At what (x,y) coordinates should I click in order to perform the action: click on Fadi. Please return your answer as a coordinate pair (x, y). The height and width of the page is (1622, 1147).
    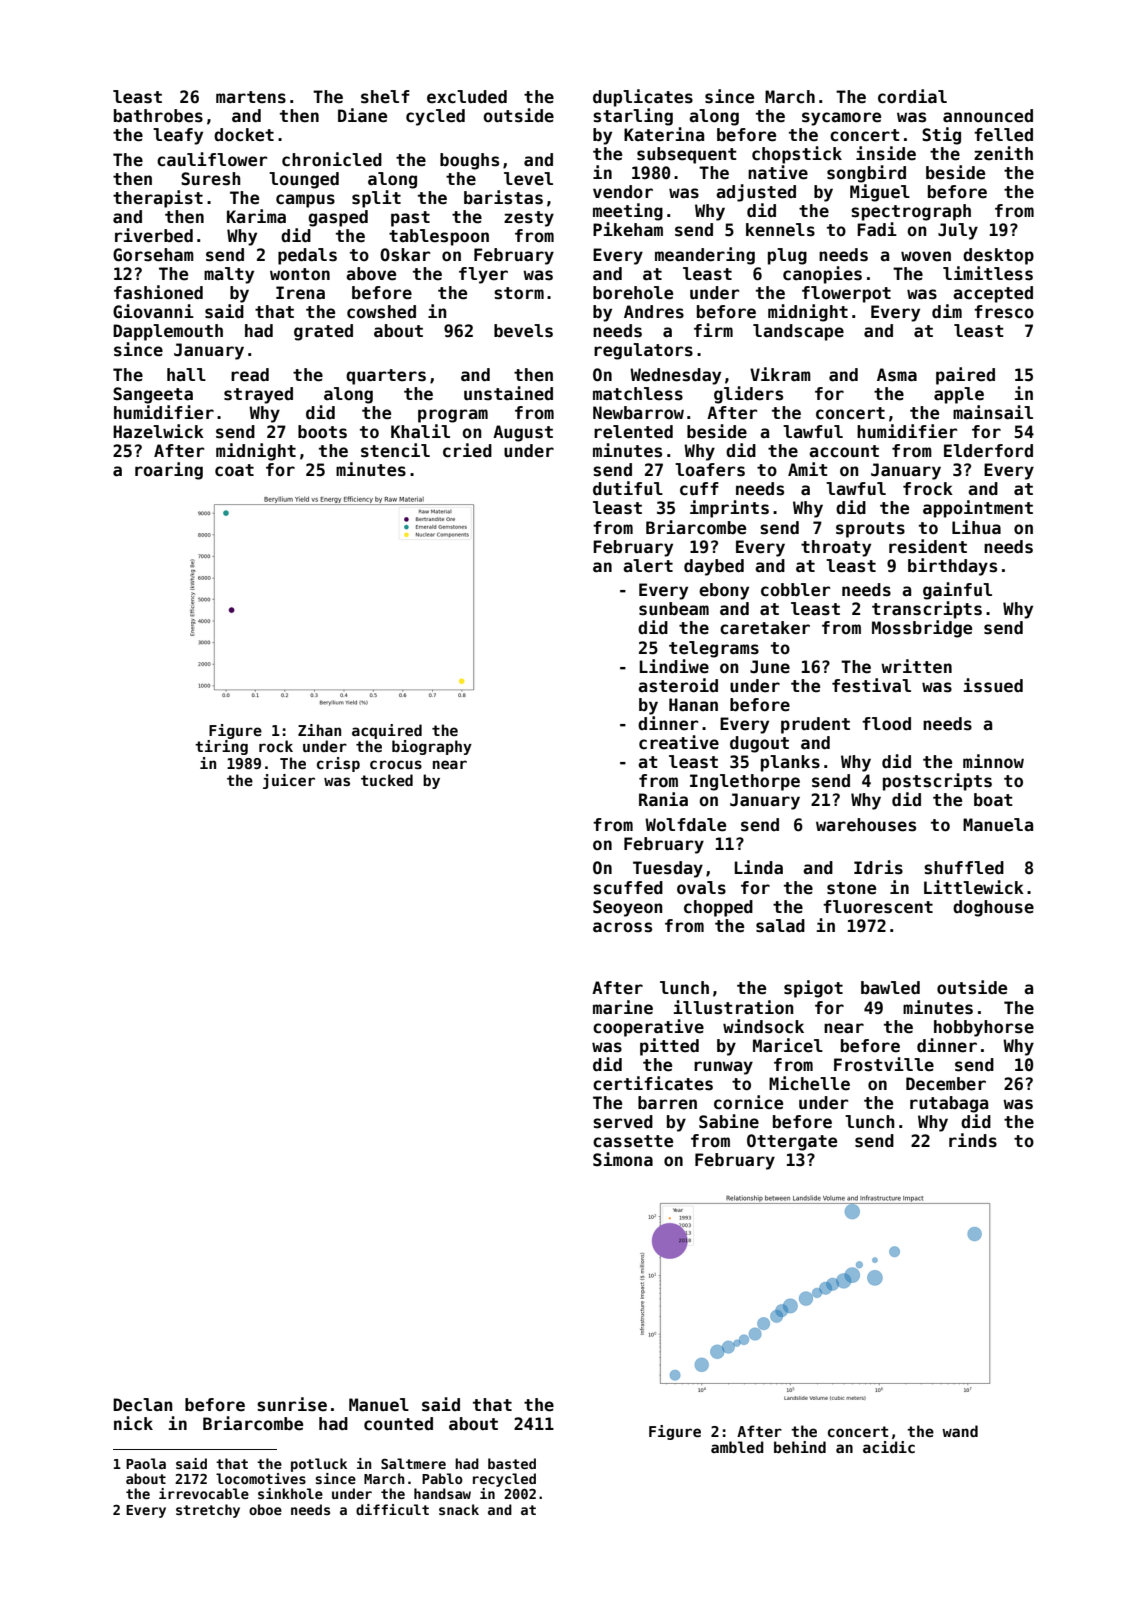
    Looking at the image, I should click on (877, 229).
